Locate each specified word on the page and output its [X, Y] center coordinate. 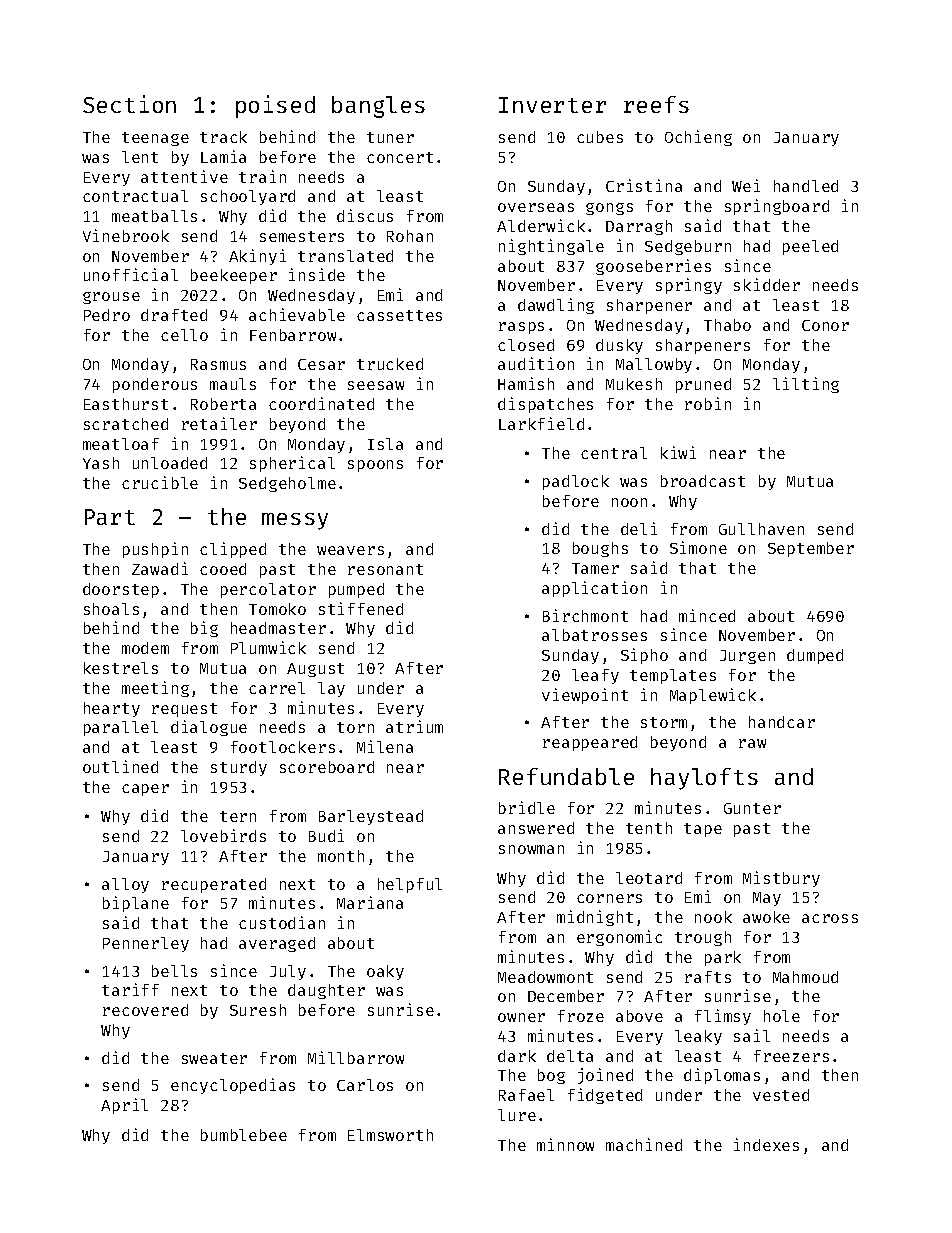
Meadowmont [545, 977]
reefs [656, 104]
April [124, 1106]
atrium [414, 726]
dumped [815, 656]
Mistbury [781, 879]
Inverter [552, 105]
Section [129, 104]
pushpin [155, 550]
